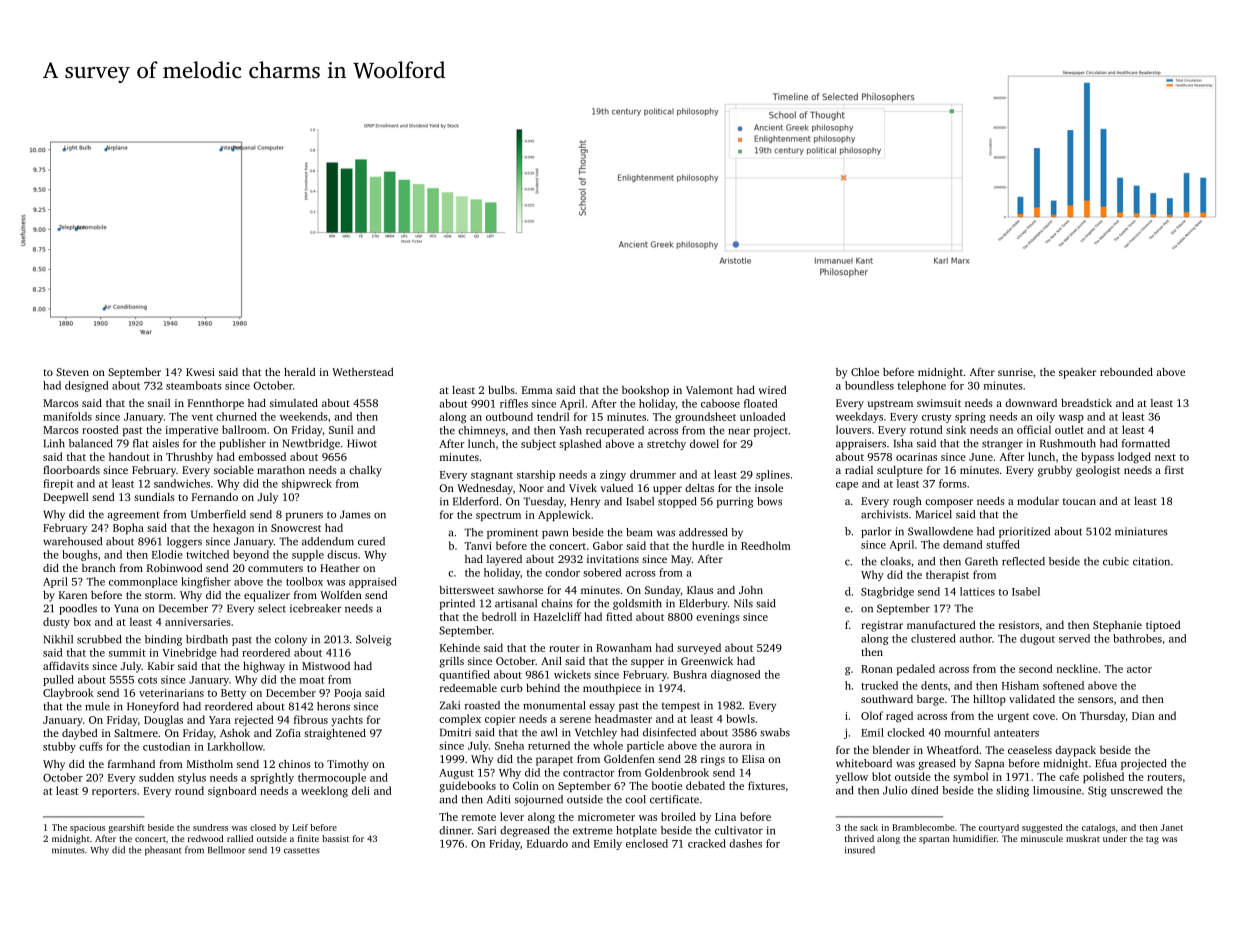 Image resolution: width=1233 pixels, height=952 pixels. Describe the element at coordinates (499, 616) in the image. I see `bedroll` at that location.
